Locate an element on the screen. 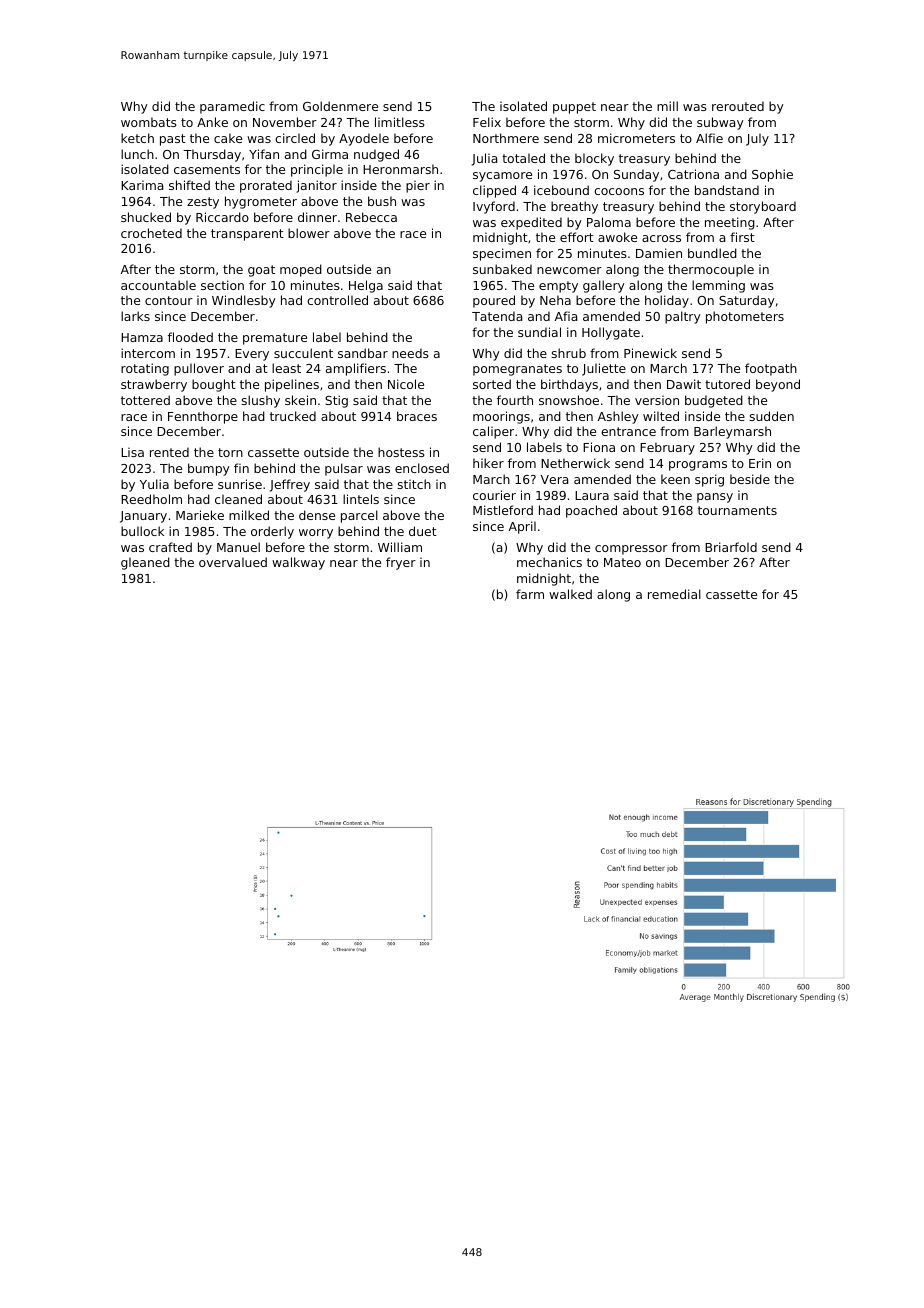  paltry is located at coordinates (683, 317).
